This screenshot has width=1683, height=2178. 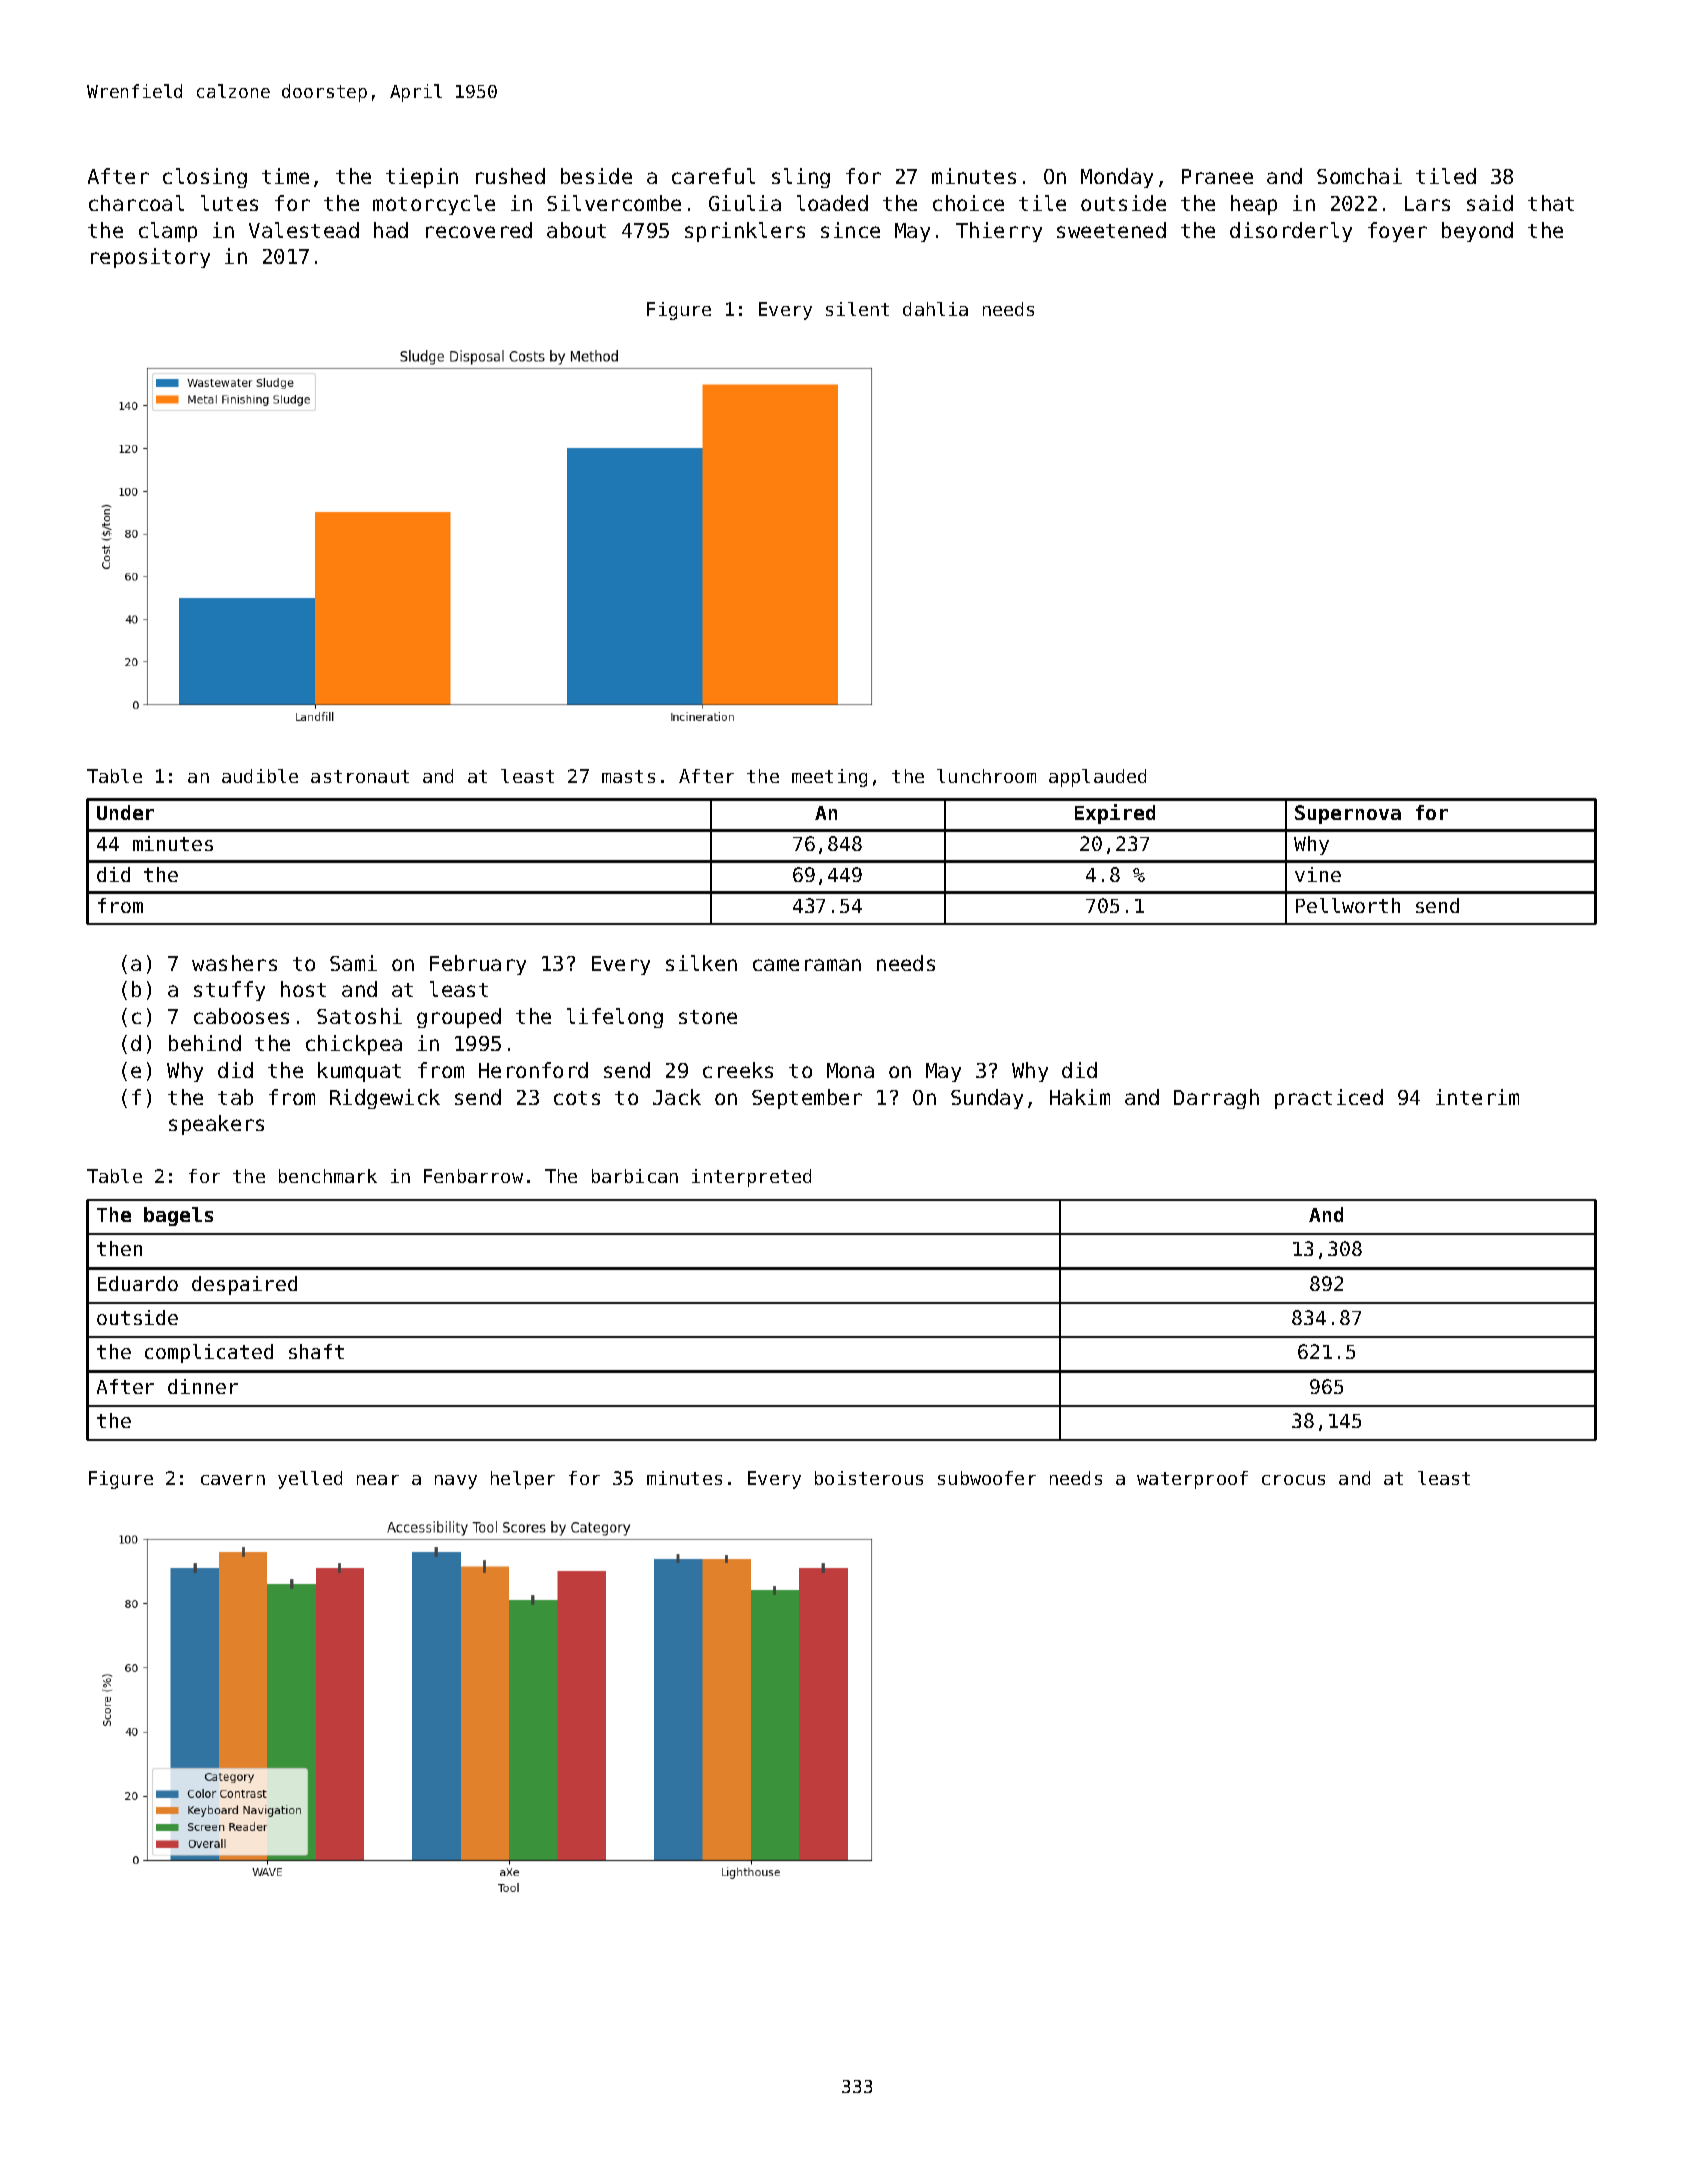 What do you see at coordinates (385, 1099) in the screenshot?
I see `Ridgewick` at bounding box center [385, 1099].
